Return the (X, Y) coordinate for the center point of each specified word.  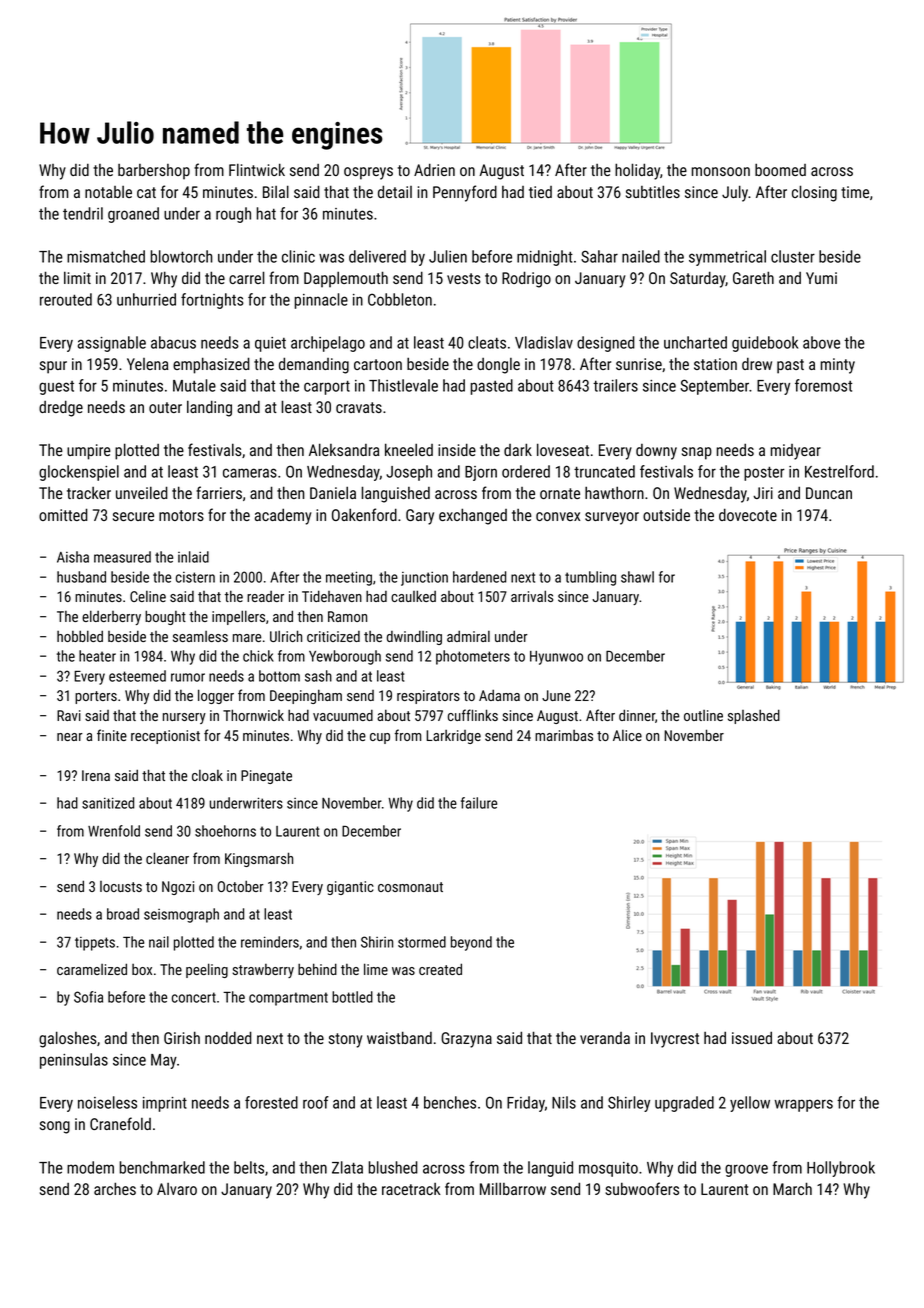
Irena (96, 775)
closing (814, 193)
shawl (637, 577)
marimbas (564, 735)
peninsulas (74, 1061)
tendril (83, 213)
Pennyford (465, 193)
